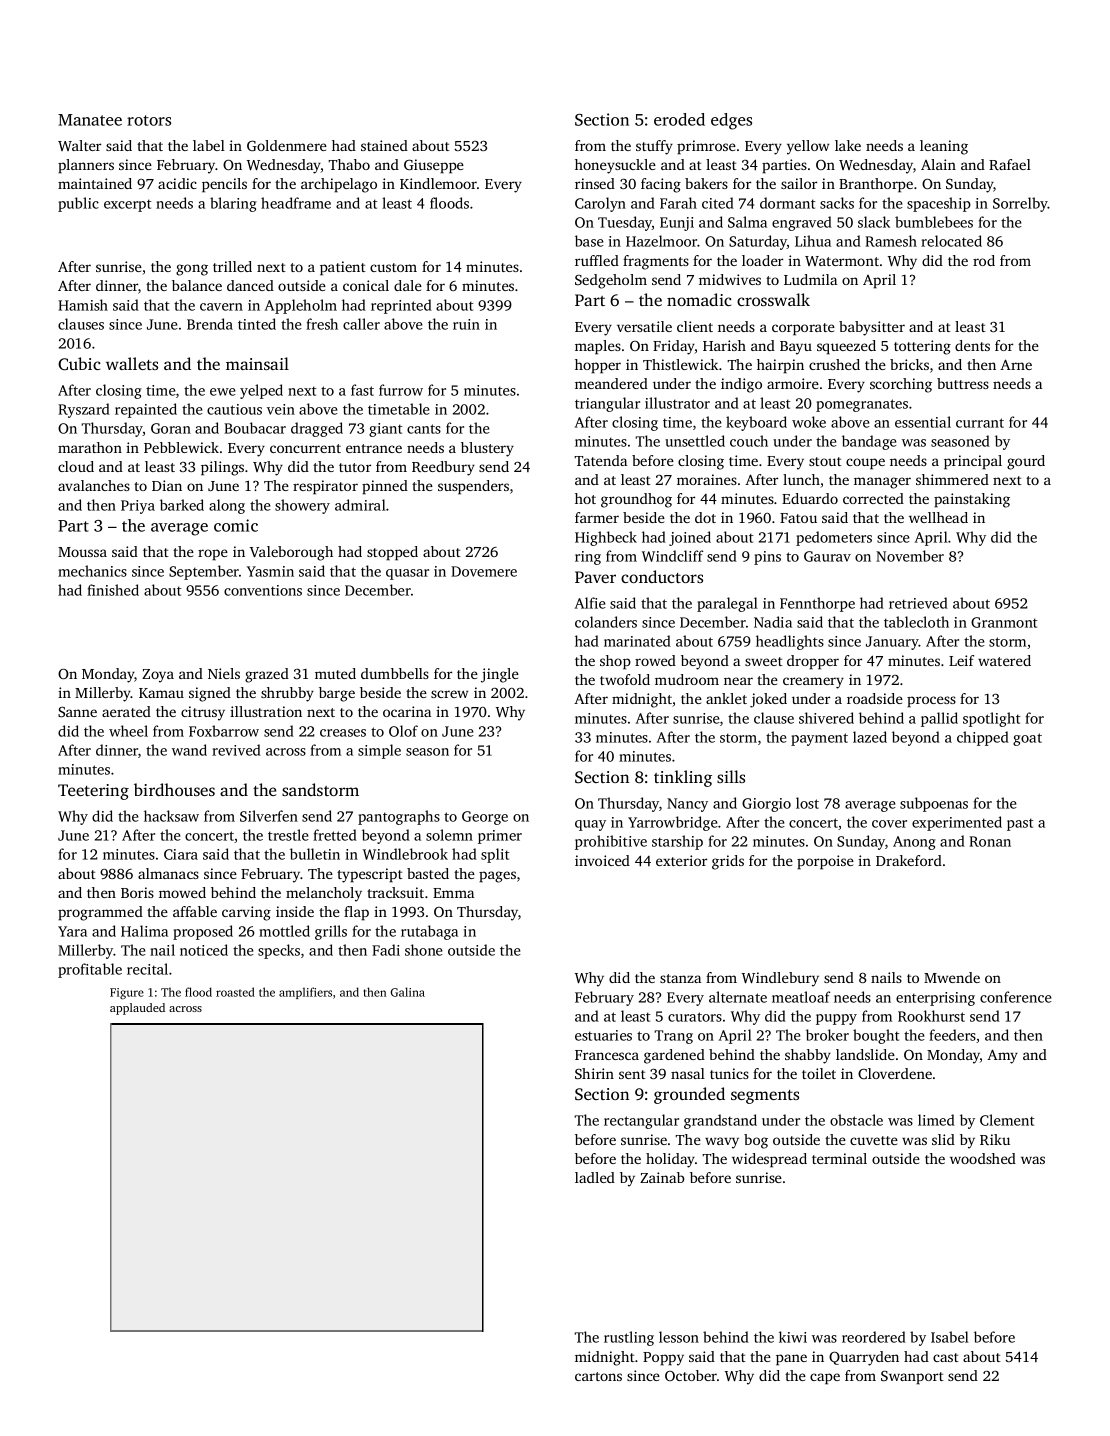 This screenshot has width=1110, height=1436. I want to click on ladled, so click(595, 1177).
